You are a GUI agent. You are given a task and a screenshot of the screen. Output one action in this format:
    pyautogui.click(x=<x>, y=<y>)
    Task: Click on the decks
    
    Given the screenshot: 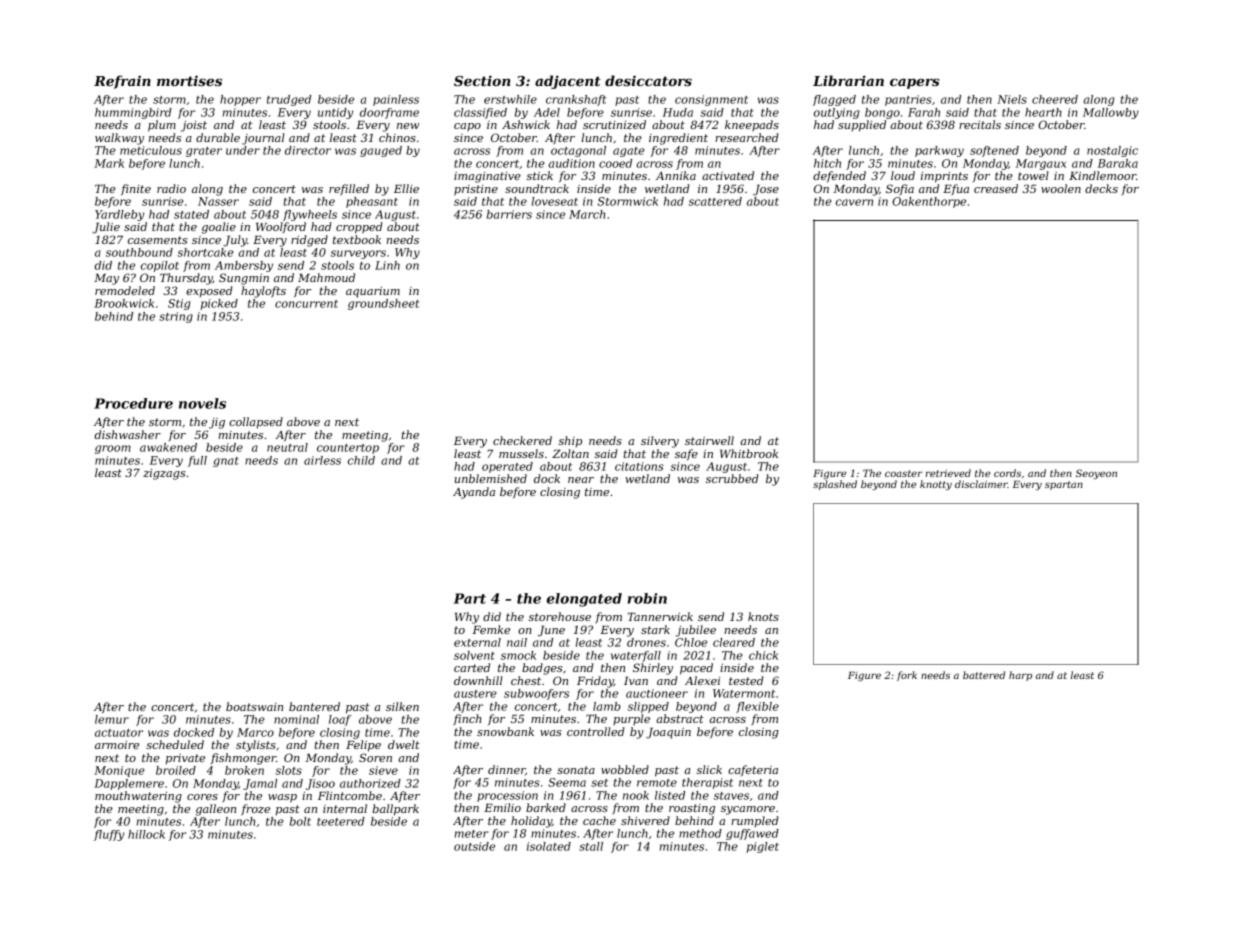 What is the action you would take?
    pyautogui.click(x=1101, y=188)
